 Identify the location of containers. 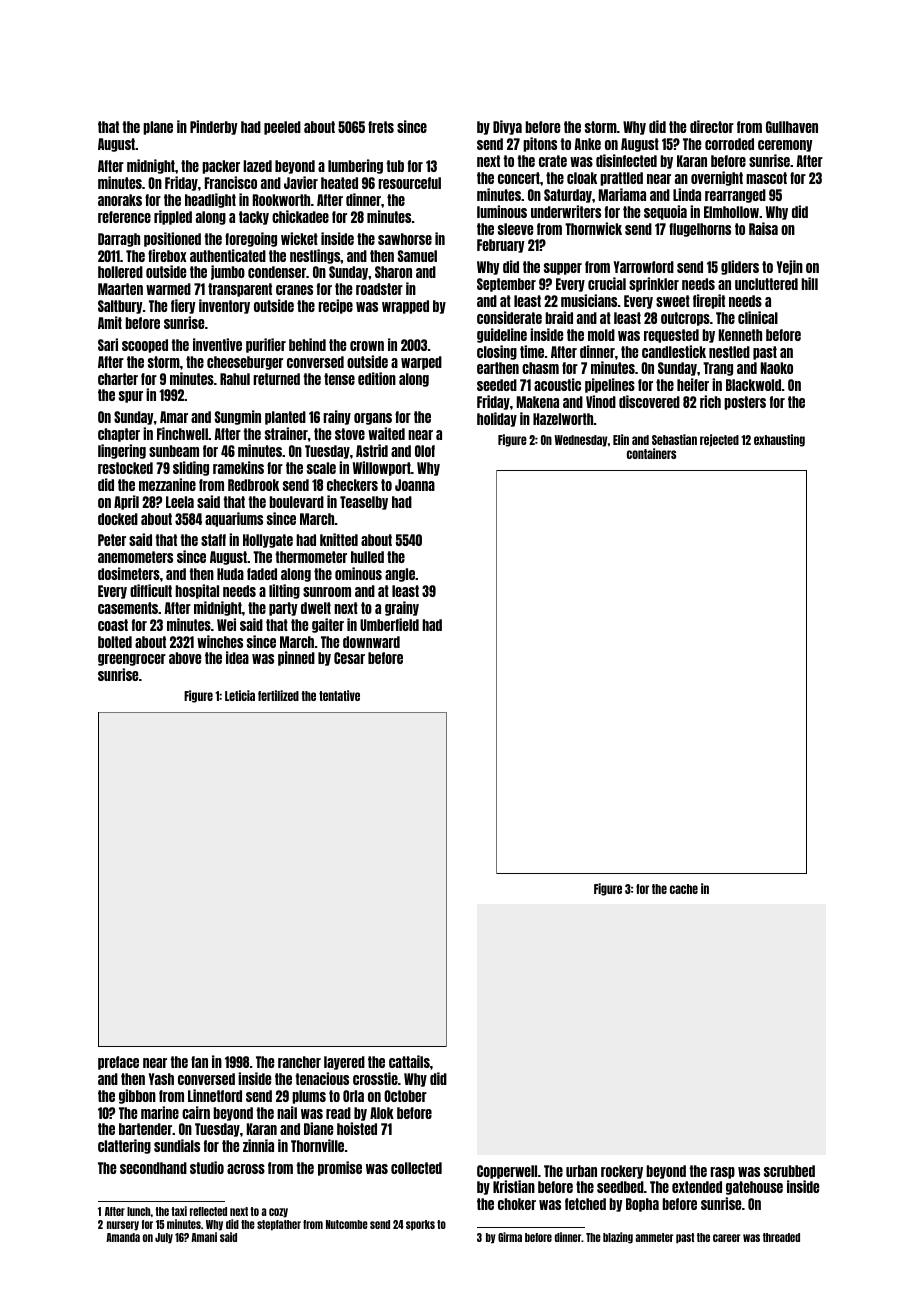
(651, 453).
